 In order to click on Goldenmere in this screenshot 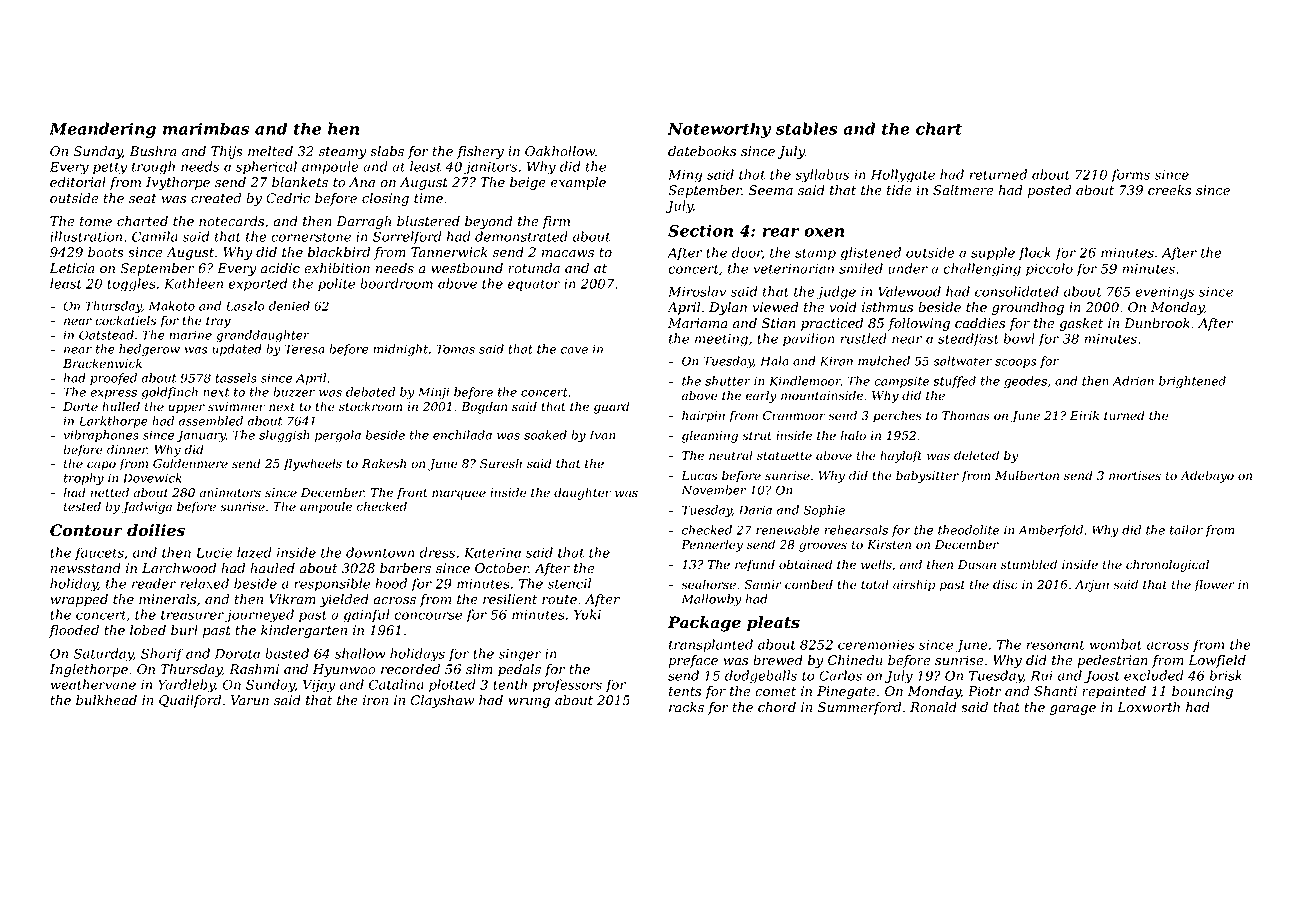, I will do `click(190, 463)`.
